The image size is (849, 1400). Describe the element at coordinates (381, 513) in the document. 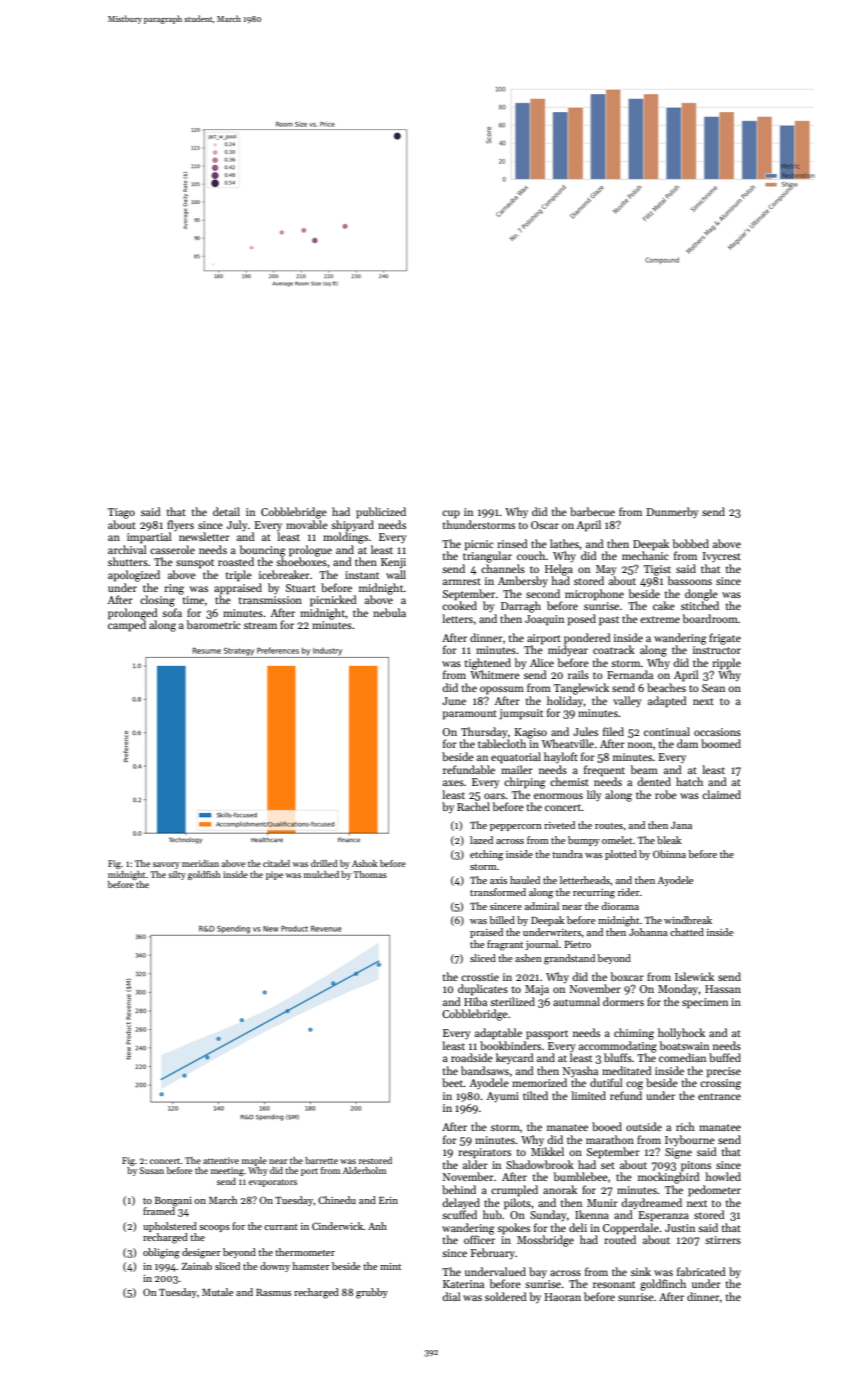

I see `publicized` at that location.
